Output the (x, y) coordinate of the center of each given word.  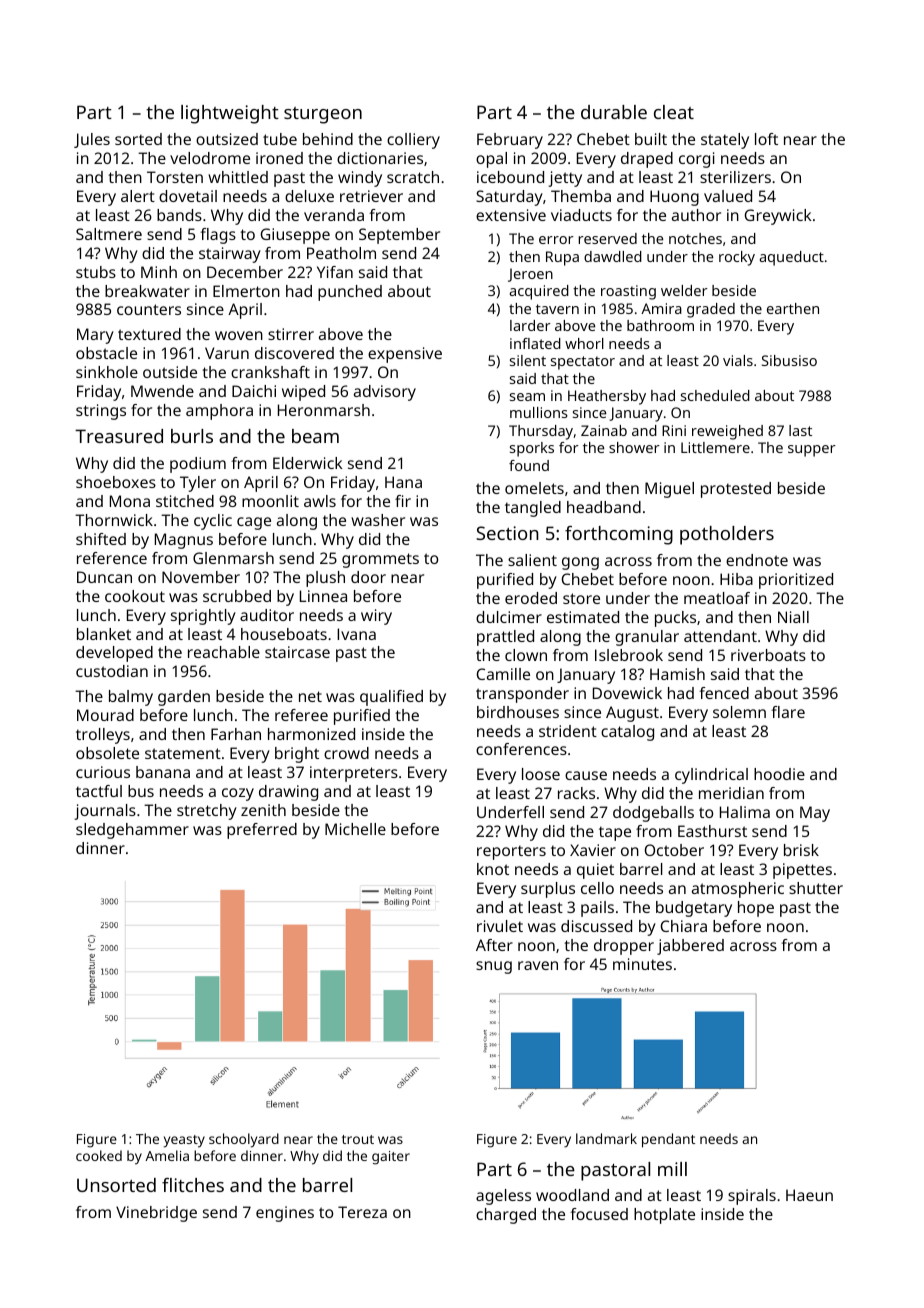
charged (506, 1216)
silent (528, 360)
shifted (101, 539)
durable (614, 112)
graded (711, 310)
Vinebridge (156, 1214)
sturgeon (323, 115)
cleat (674, 112)
